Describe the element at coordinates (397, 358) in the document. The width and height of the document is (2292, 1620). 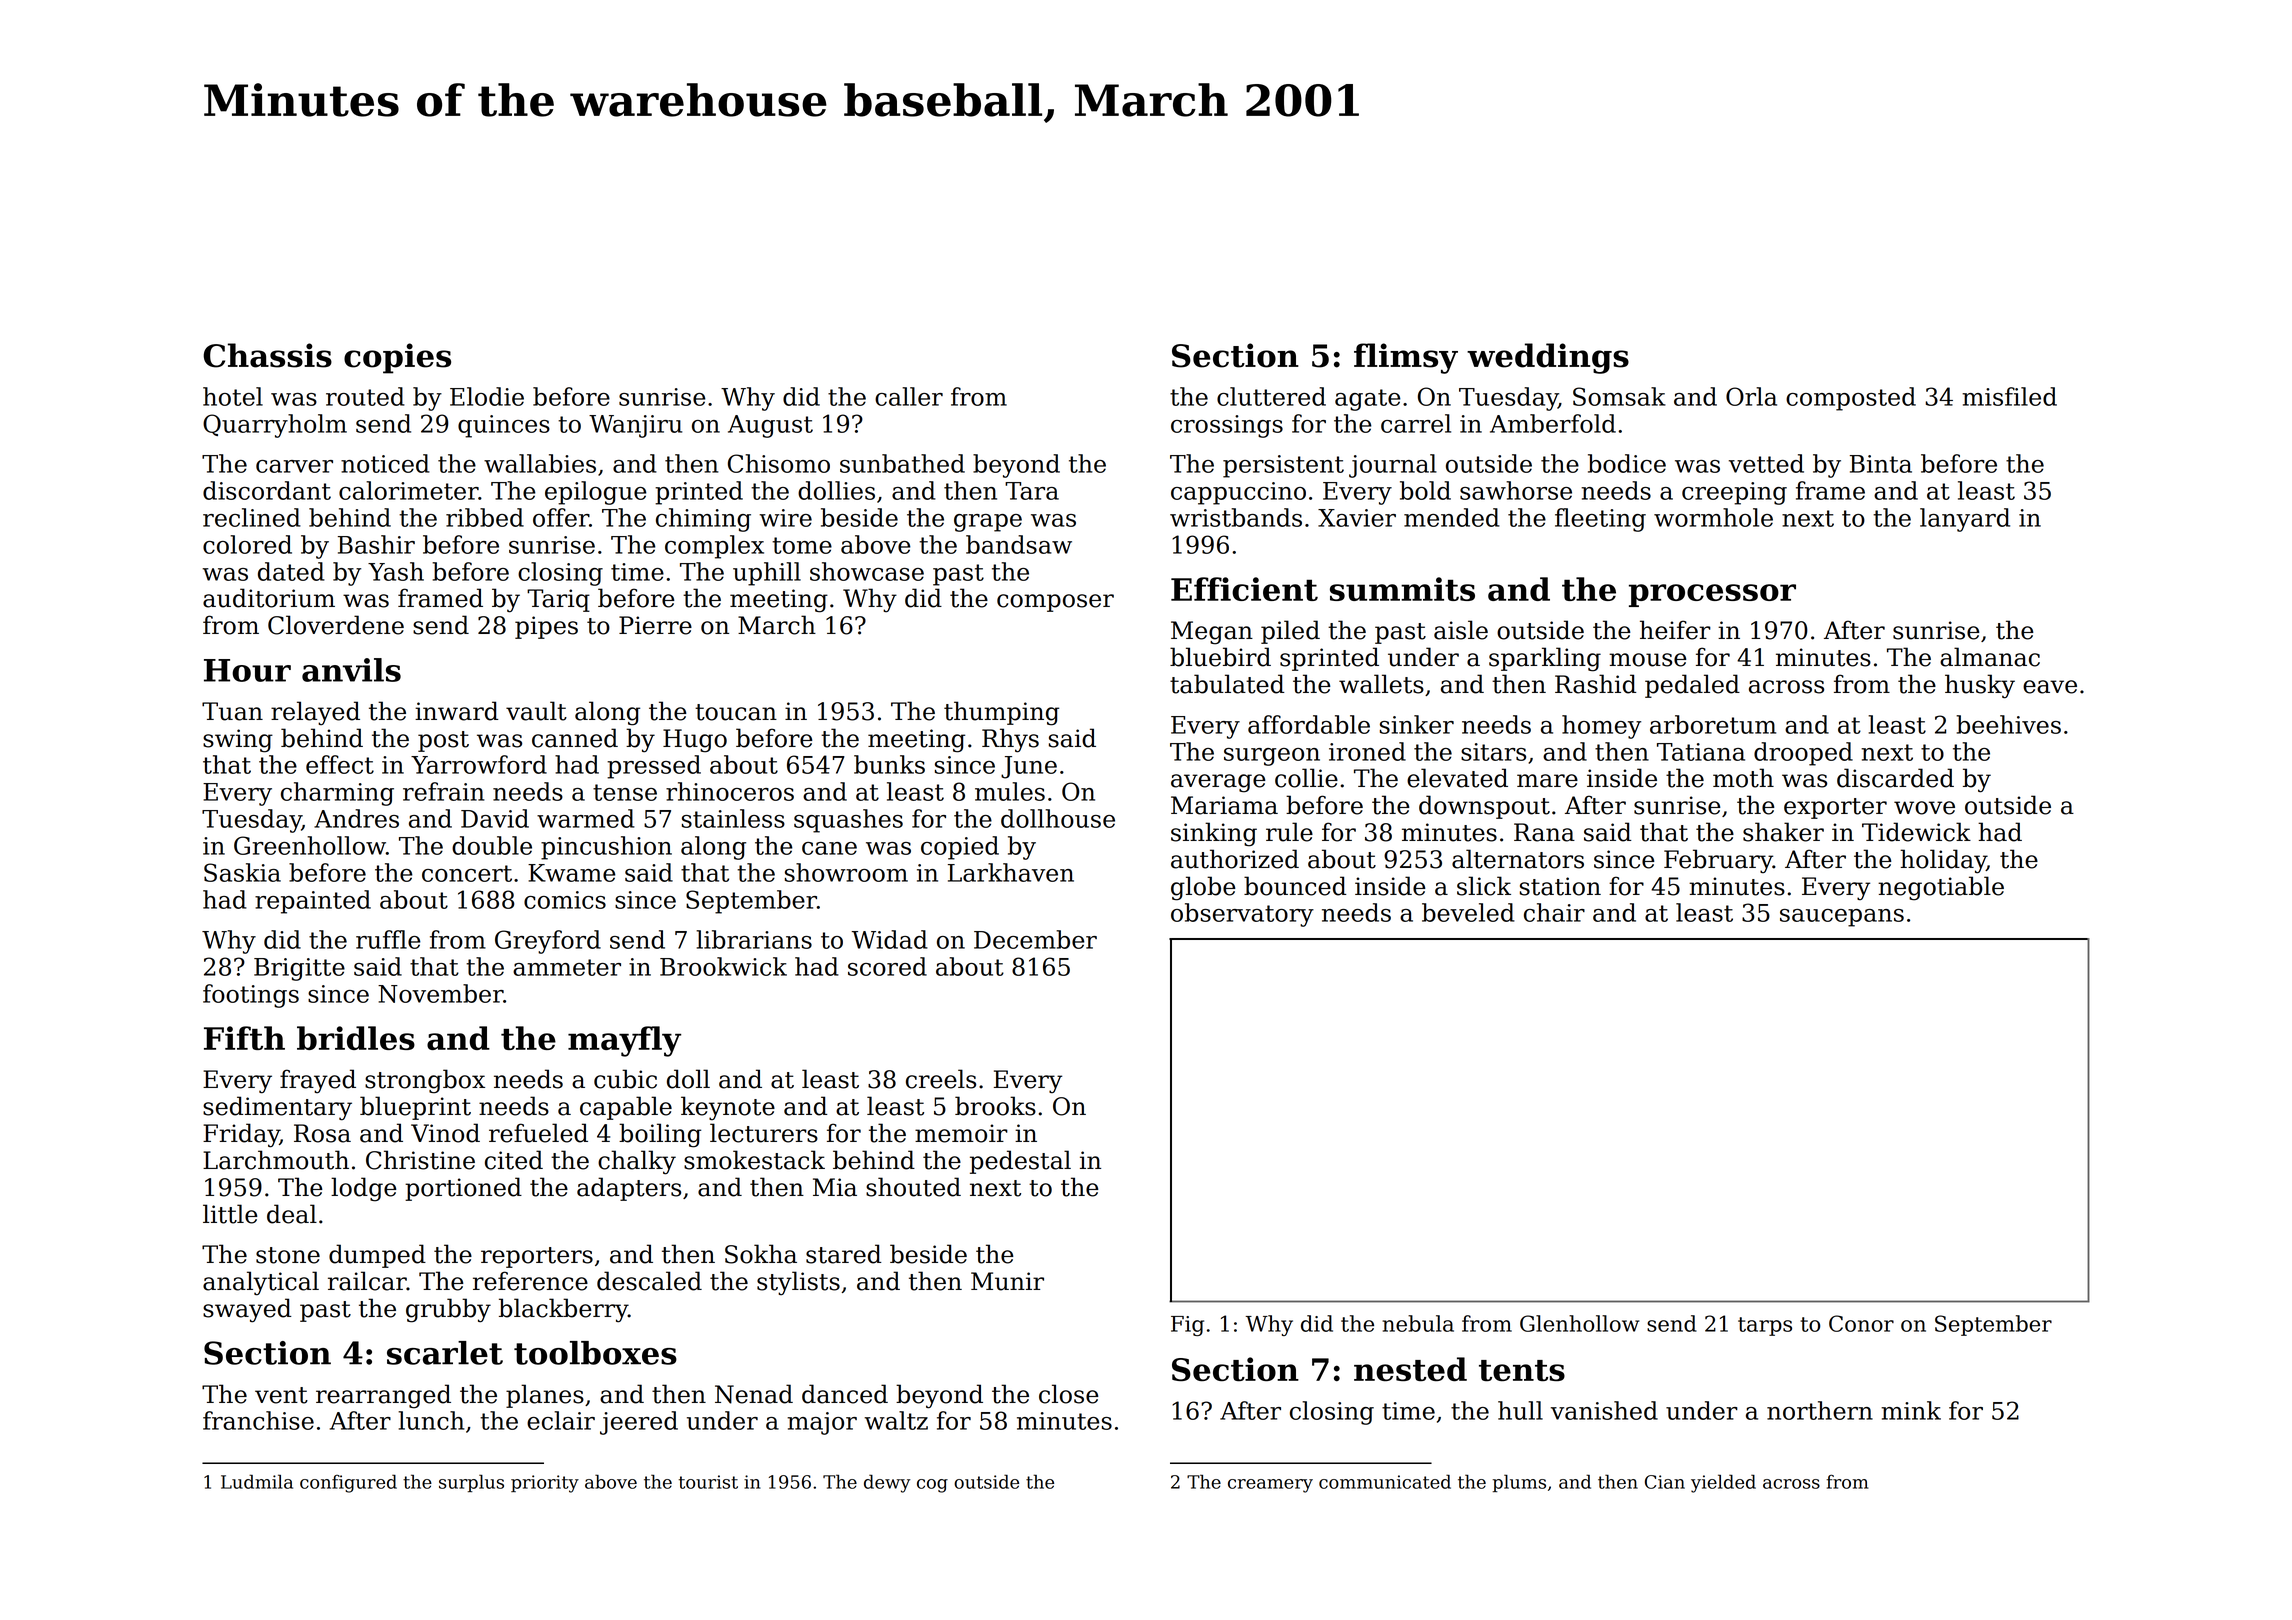
I see `copies` at that location.
